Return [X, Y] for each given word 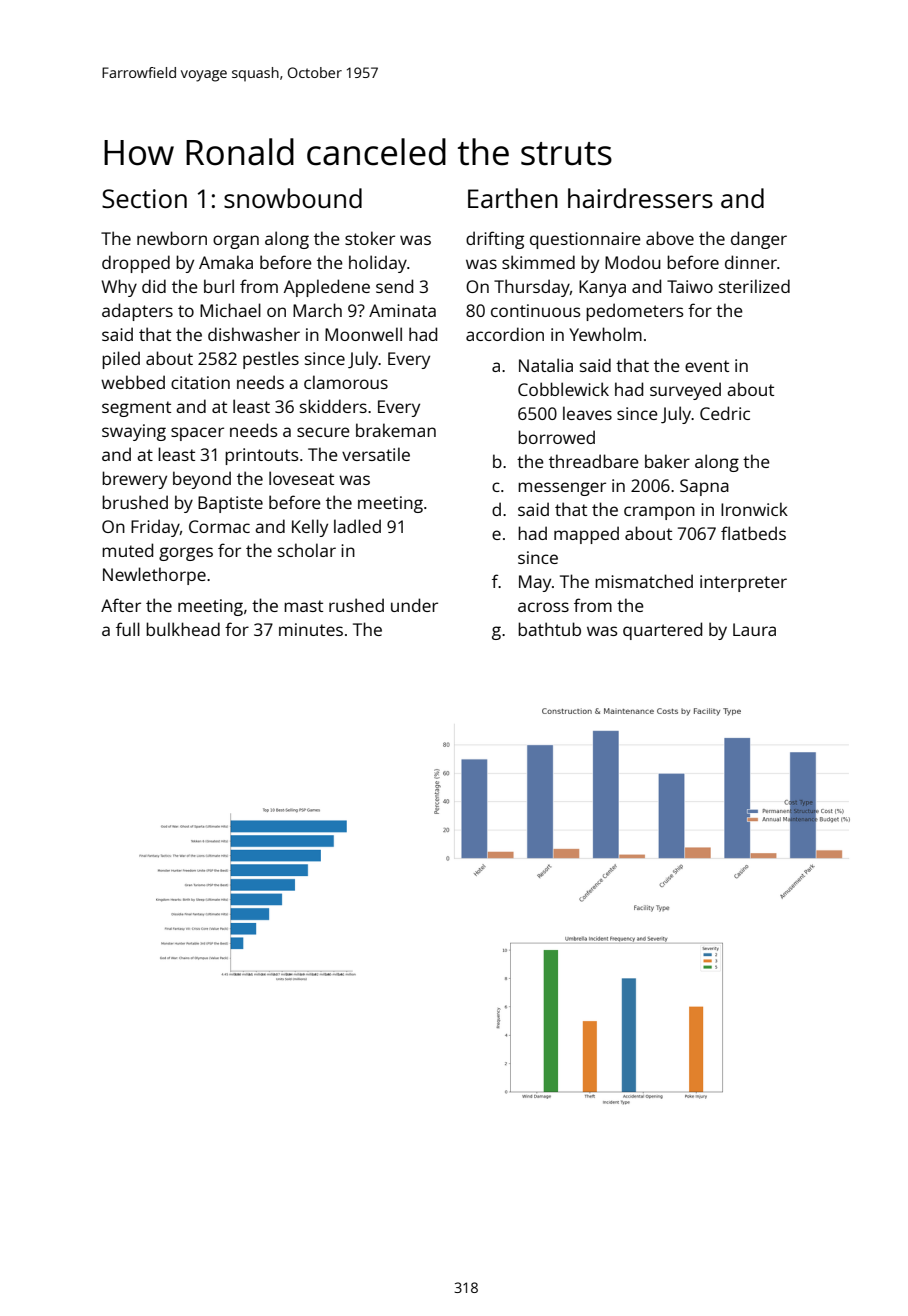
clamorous [346, 382]
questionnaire [585, 240]
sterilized [754, 286]
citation [200, 382]
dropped [136, 264]
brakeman [396, 430]
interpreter [743, 583]
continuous [536, 310]
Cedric [725, 413]
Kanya [602, 288]
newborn [172, 238]
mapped [586, 535]
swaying [134, 432]
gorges [186, 554]
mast [303, 606]
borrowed [556, 437]
